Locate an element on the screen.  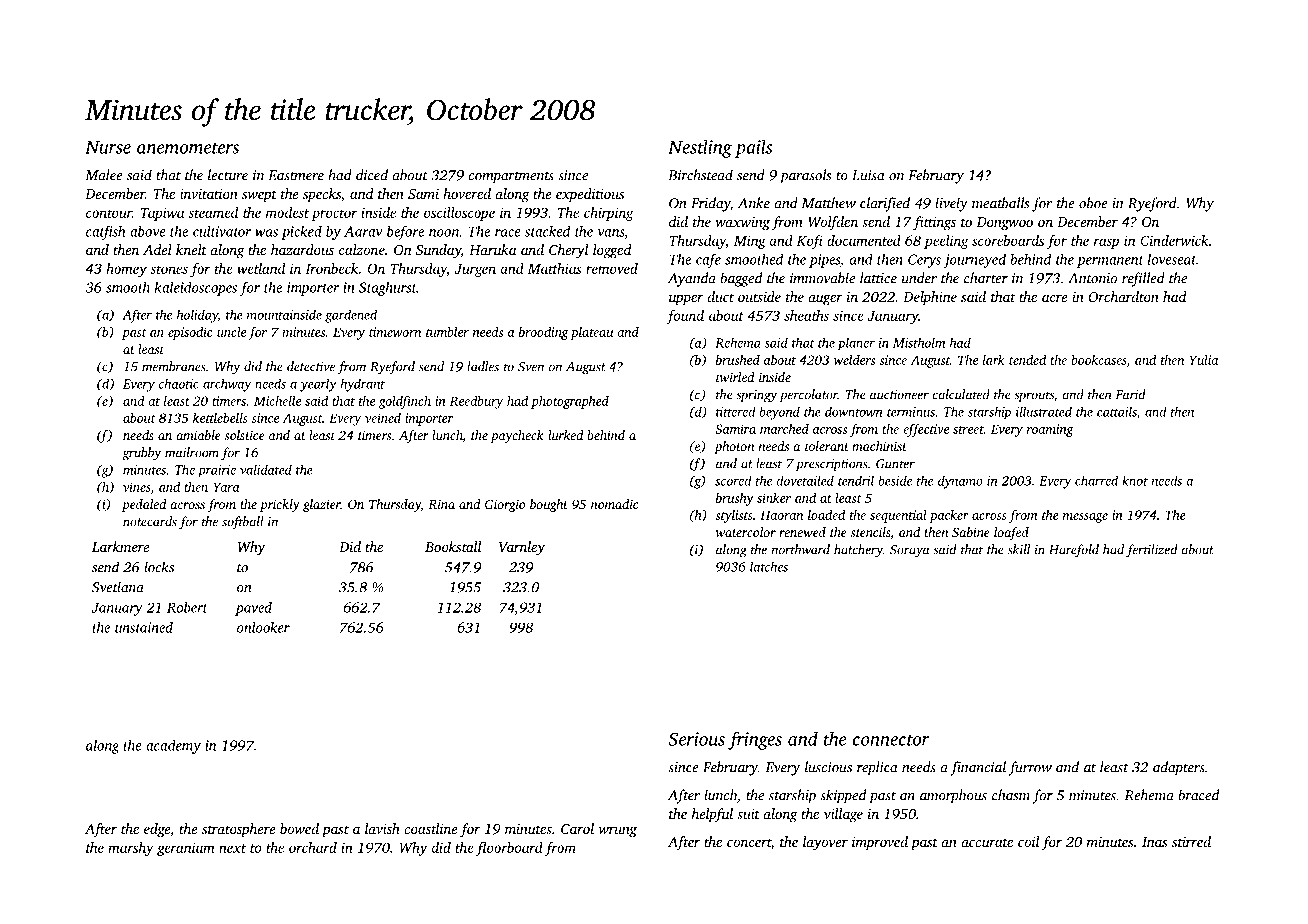
latches is located at coordinates (769, 567).
